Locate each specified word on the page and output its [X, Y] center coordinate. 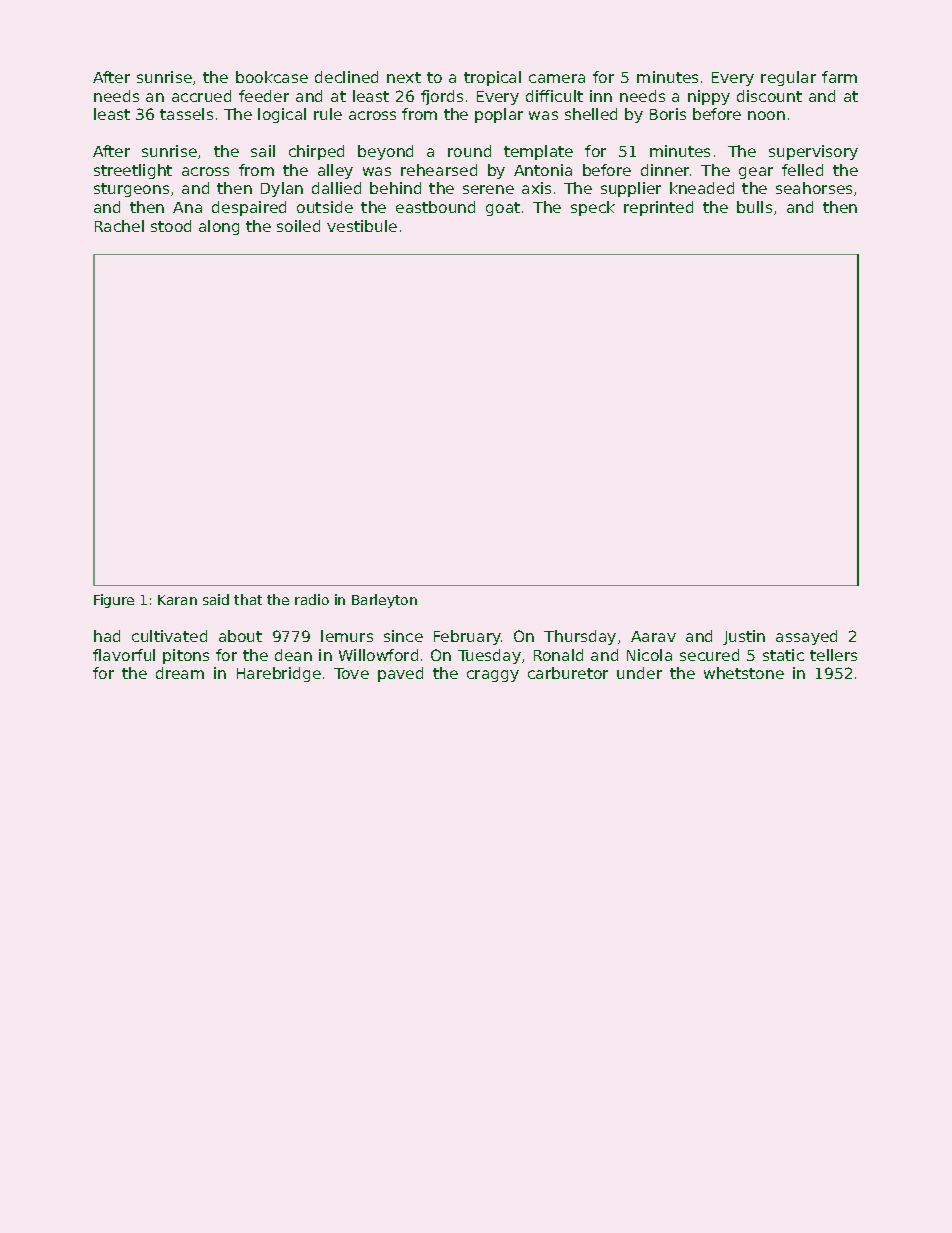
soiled [298, 226]
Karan [177, 600]
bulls [754, 207]
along [219, 227]
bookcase [272, 77]
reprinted [658, 208]
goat [503, 209]
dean [293, 655]
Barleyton [384, 601]
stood [171, 226]
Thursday [580, 637]
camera [557, 78]
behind [395, 188]
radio [312, 599]
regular [788, 78]
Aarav [653, 636]
